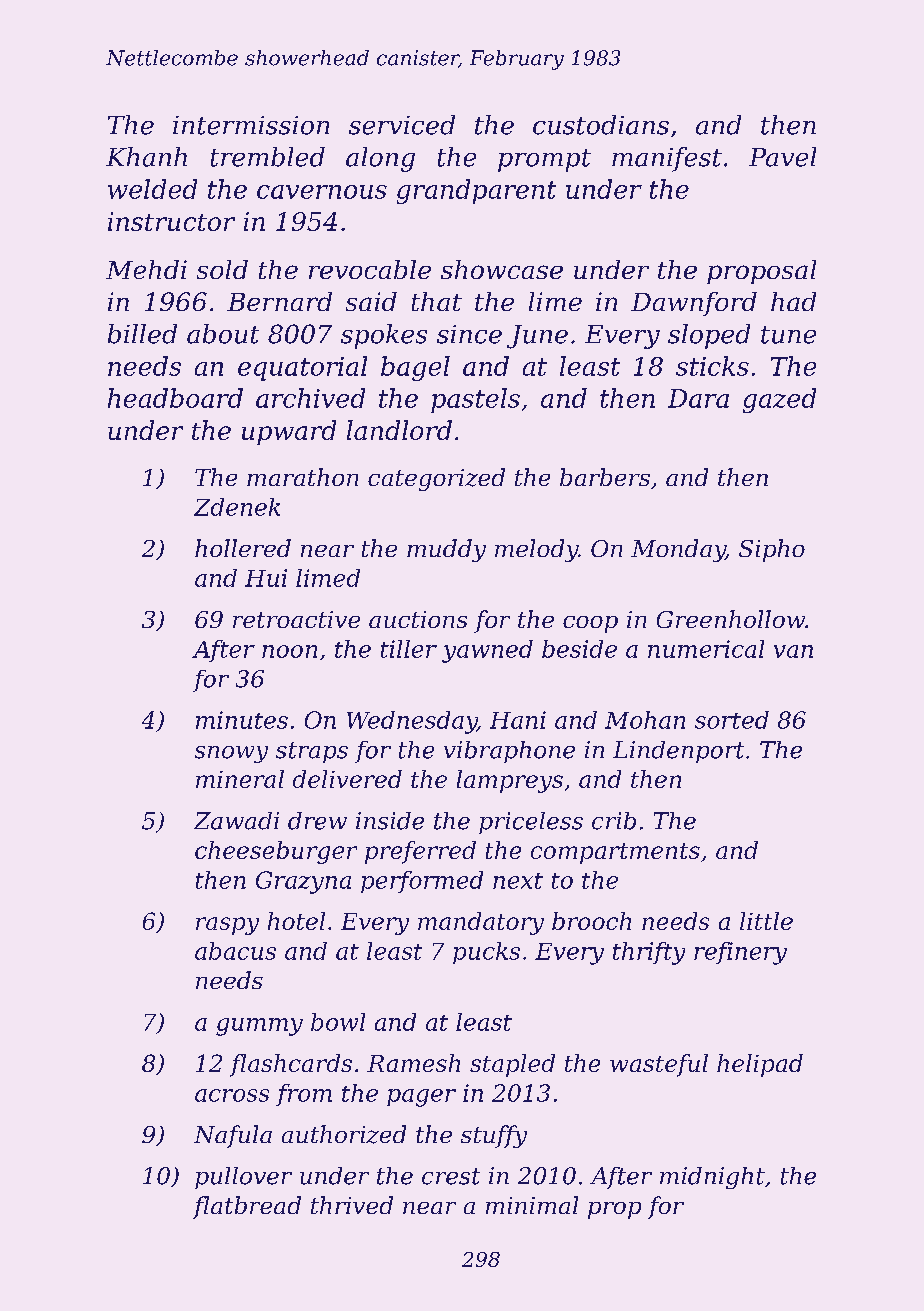  What do you see at coordinates (259, 1027) in the image?
I see `gummy` at bounding box center [259, 1027].
